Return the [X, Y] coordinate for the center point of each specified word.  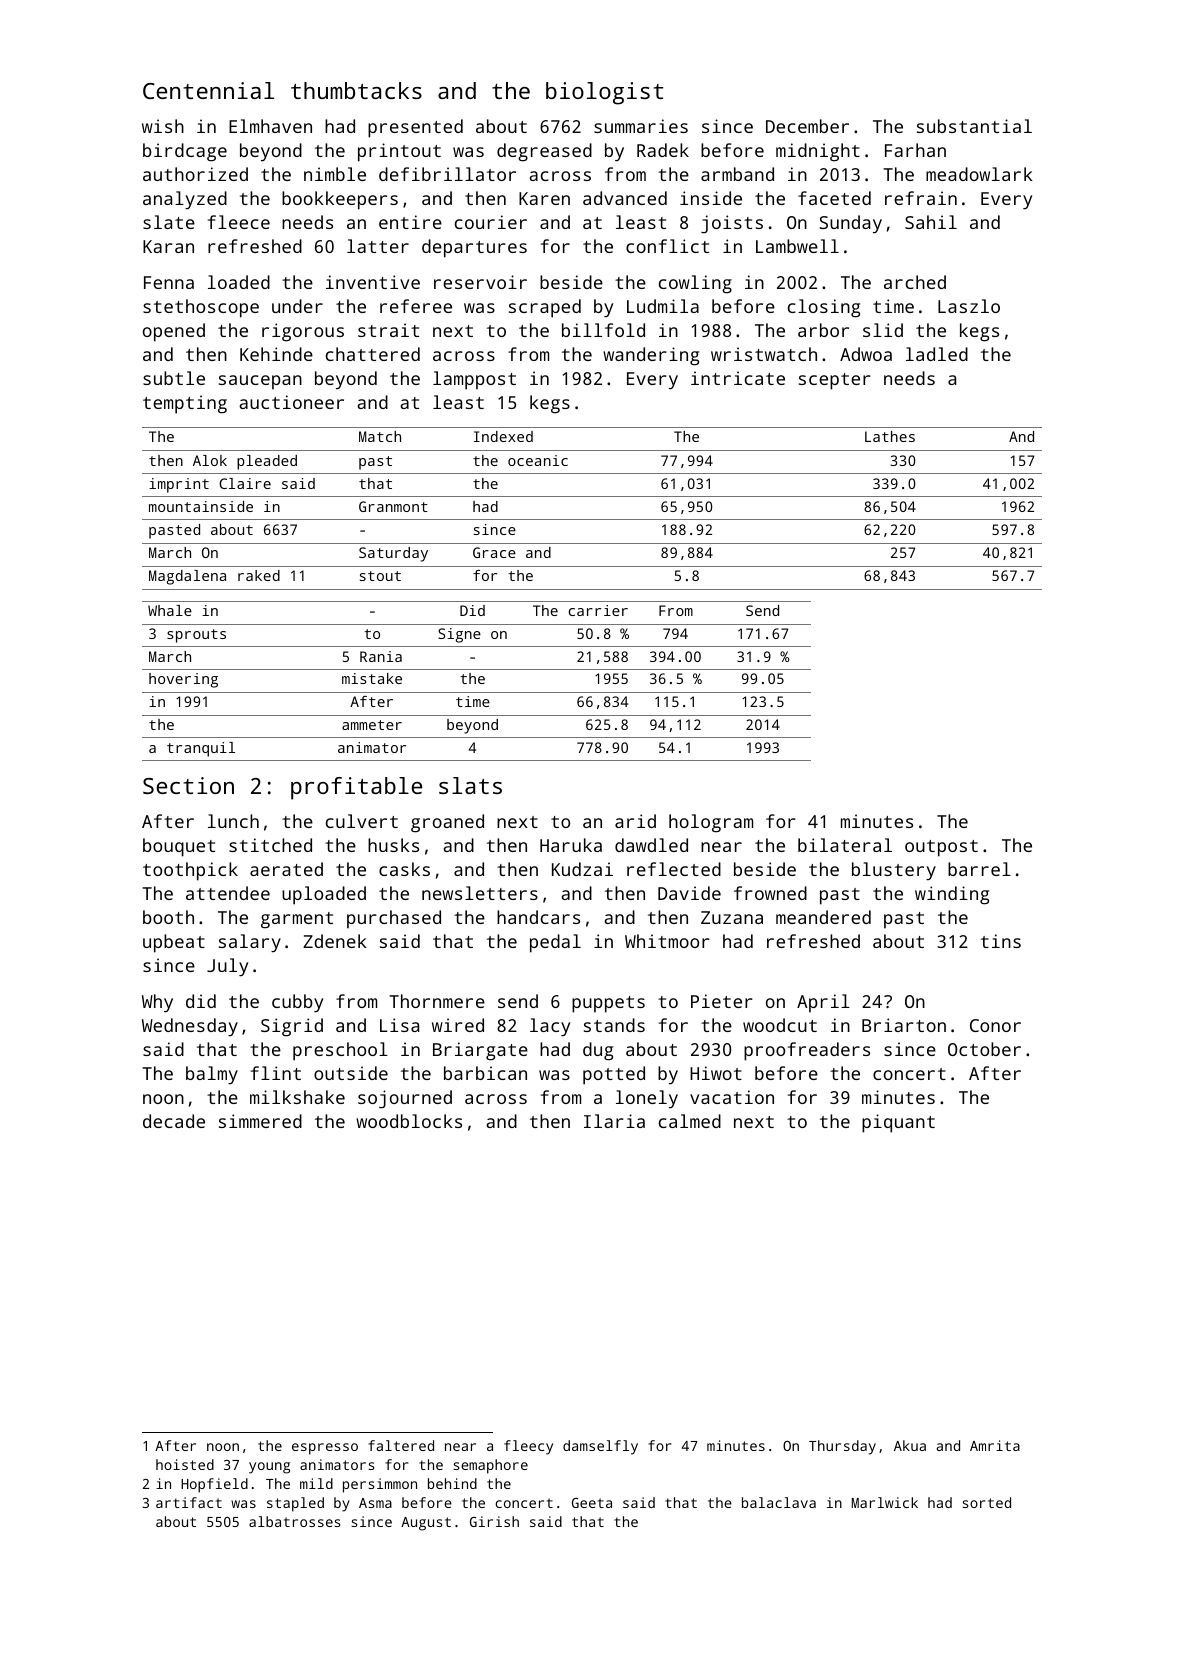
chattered [373, 354]
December [807, 126]
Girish [494, 1521]
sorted [986, 1502]
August [426, 1524]
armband [737, 174]
